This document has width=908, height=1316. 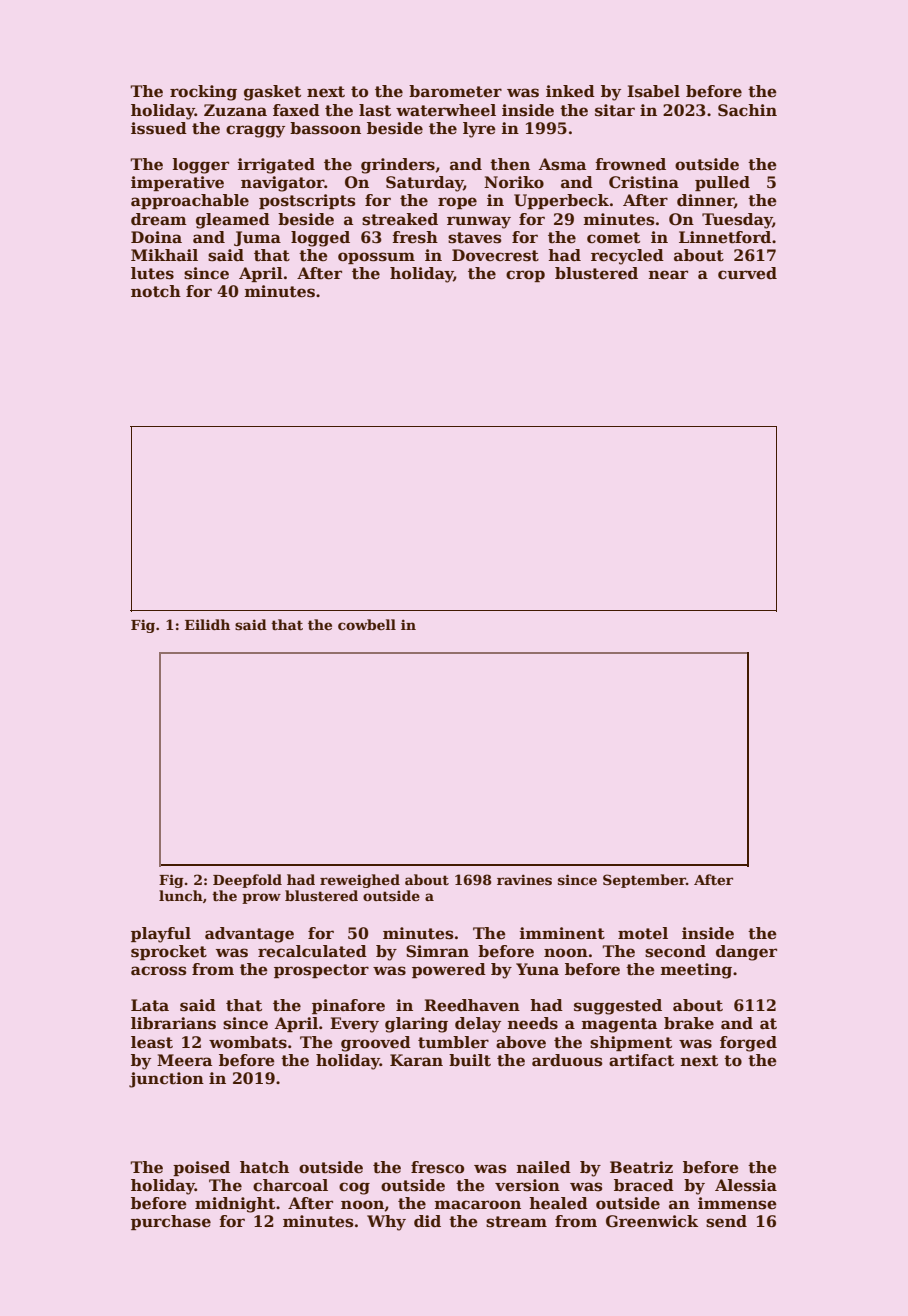 I want to click on September, so click(x=644, y=881).
